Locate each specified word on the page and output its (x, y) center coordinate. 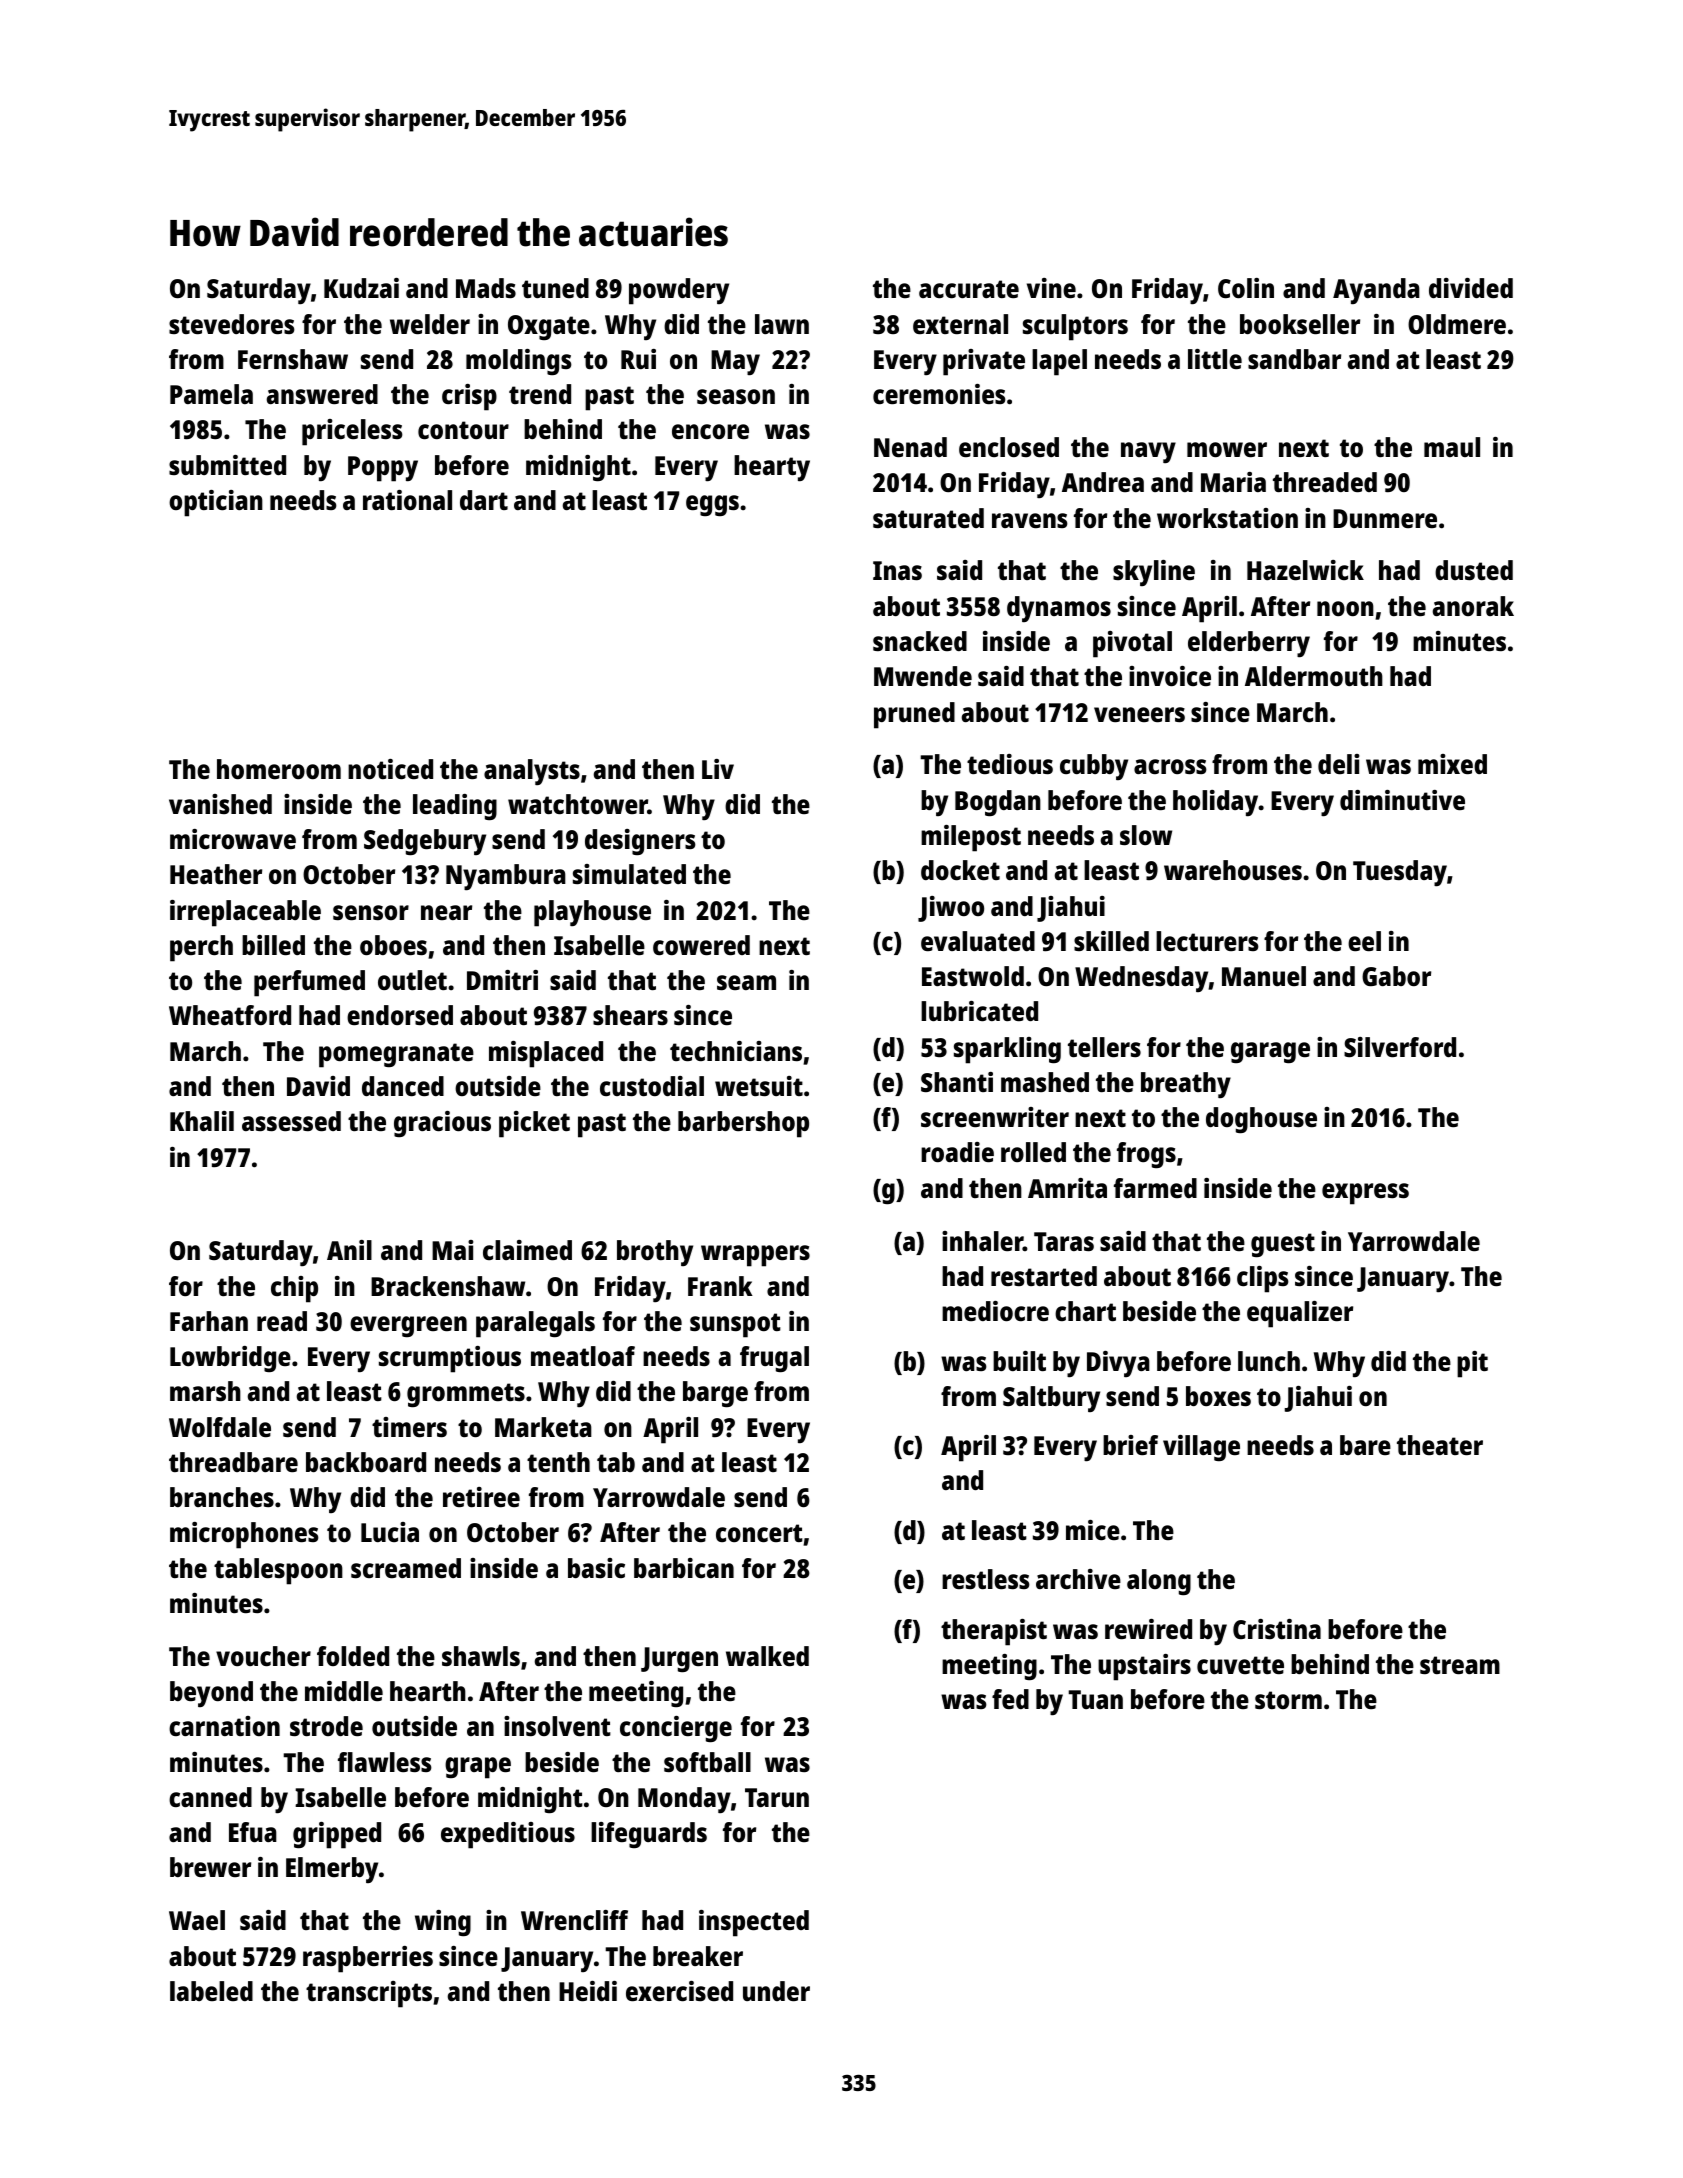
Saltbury (1051, 1399)
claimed (527, 1250)
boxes (1218, 1396)
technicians (736, 1051)
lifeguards (649, 1835)
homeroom (279, 769)
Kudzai (361, 288)
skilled (1111, 941)
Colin (1246, 288)
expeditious (508, 1835)
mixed (1452, 764)
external (960, 324)
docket (960, 870)
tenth (558, 1462)
